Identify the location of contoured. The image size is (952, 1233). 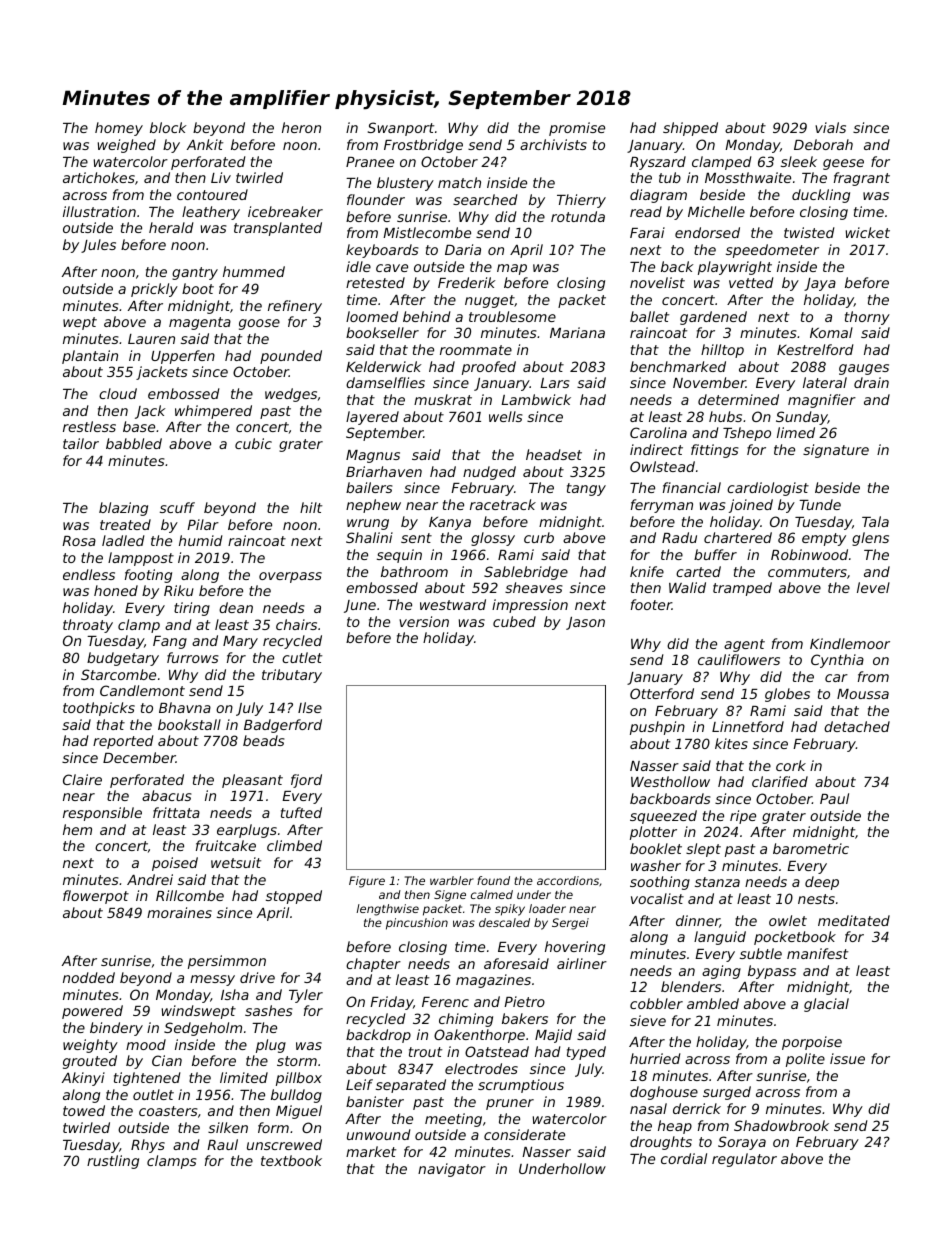
(212, 194).
